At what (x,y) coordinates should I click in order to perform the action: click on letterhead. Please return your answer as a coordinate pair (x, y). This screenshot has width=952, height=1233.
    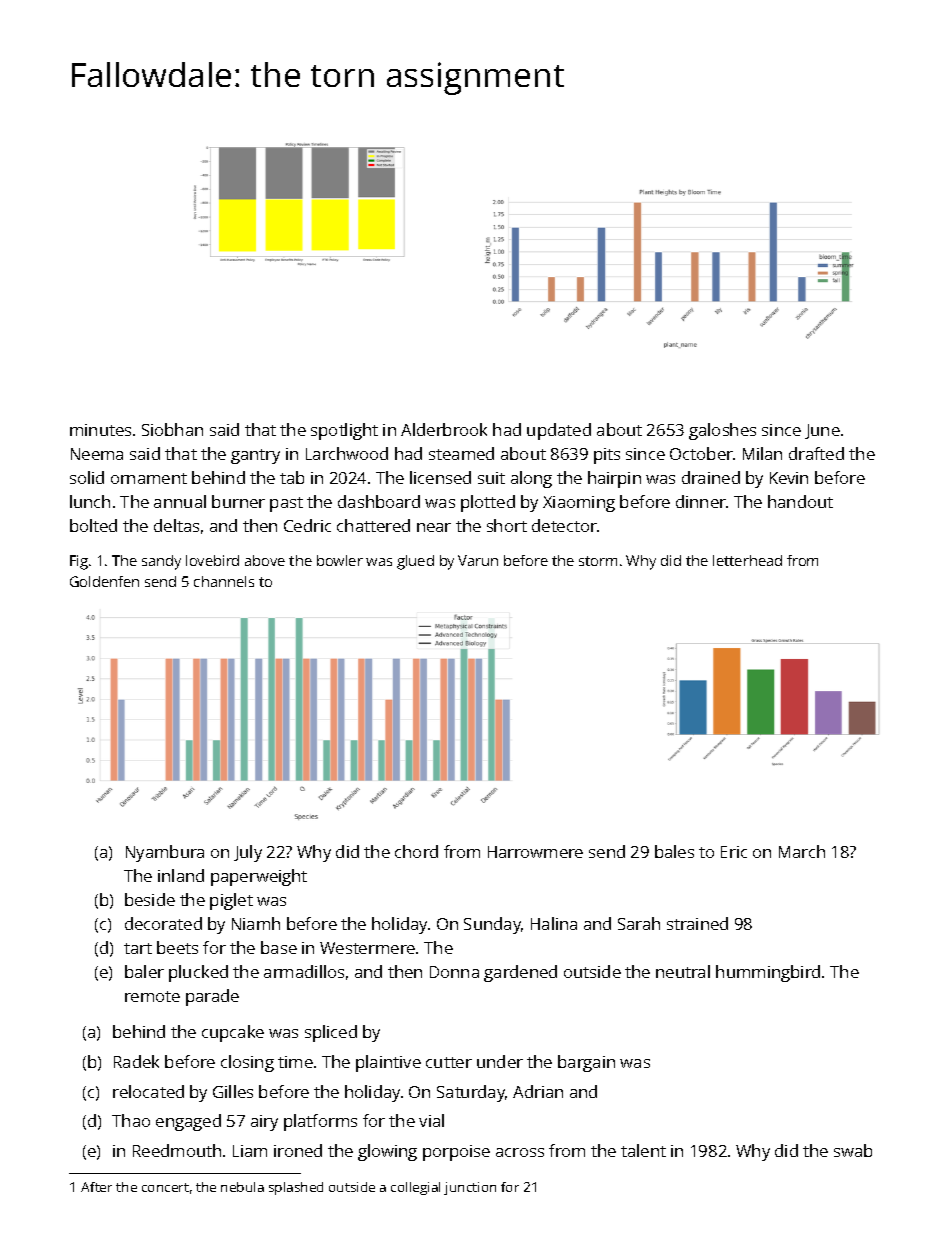
    Looking at the image, I should click on (747, 560).
